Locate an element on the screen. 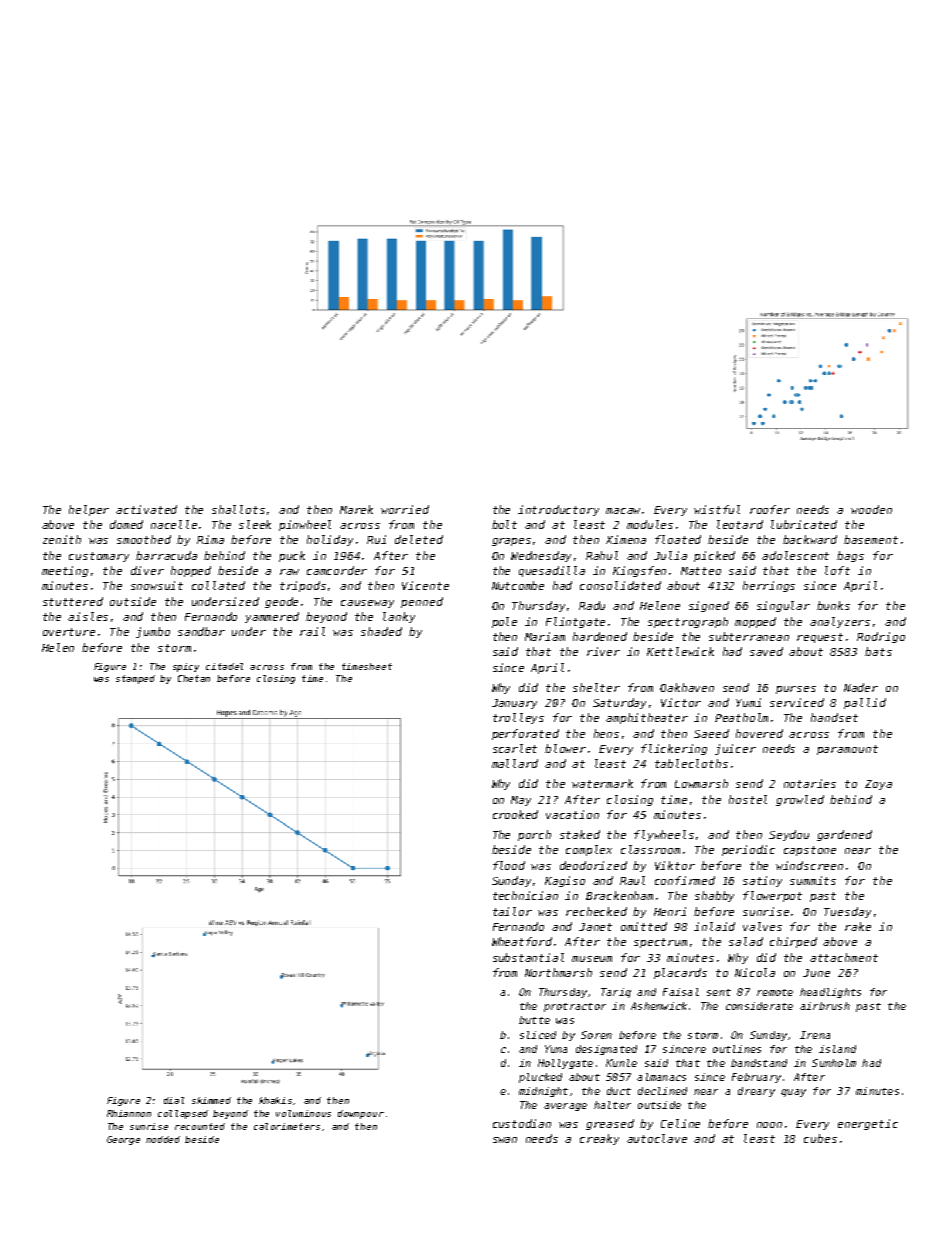  hopped is located at coordinates (191, 571).
